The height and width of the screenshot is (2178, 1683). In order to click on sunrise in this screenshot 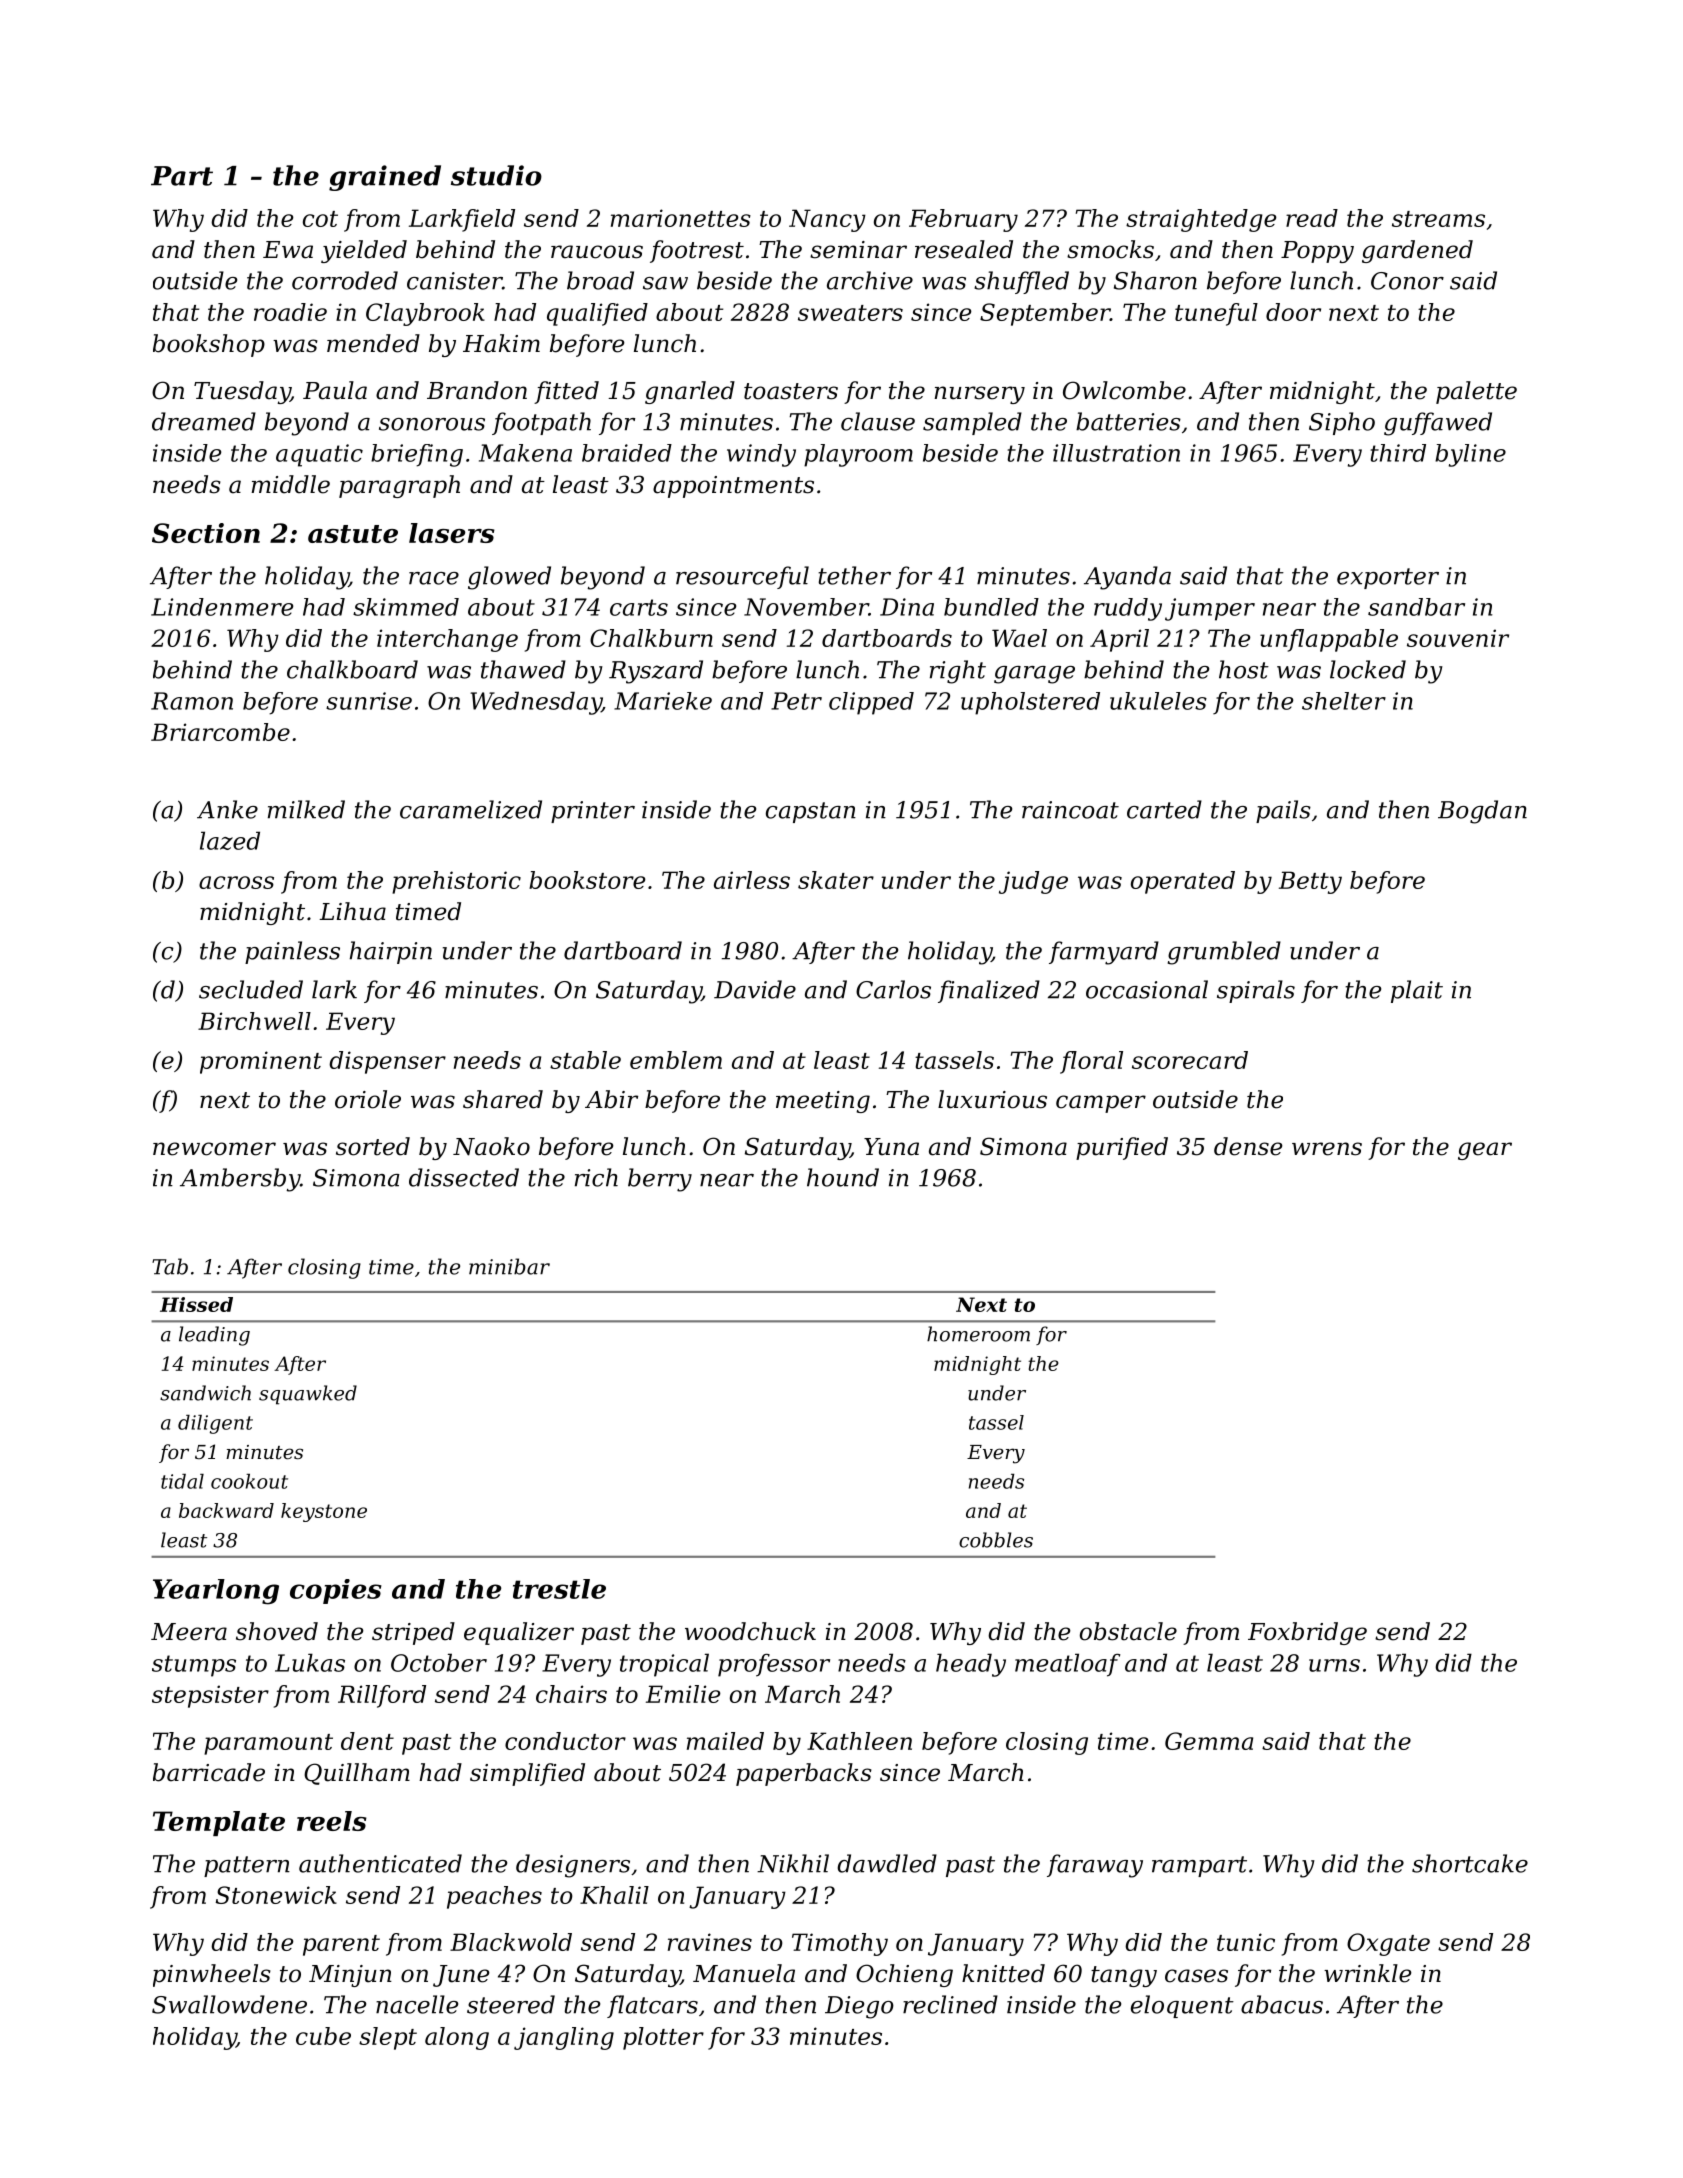, I will do `click(369, 701)`.
